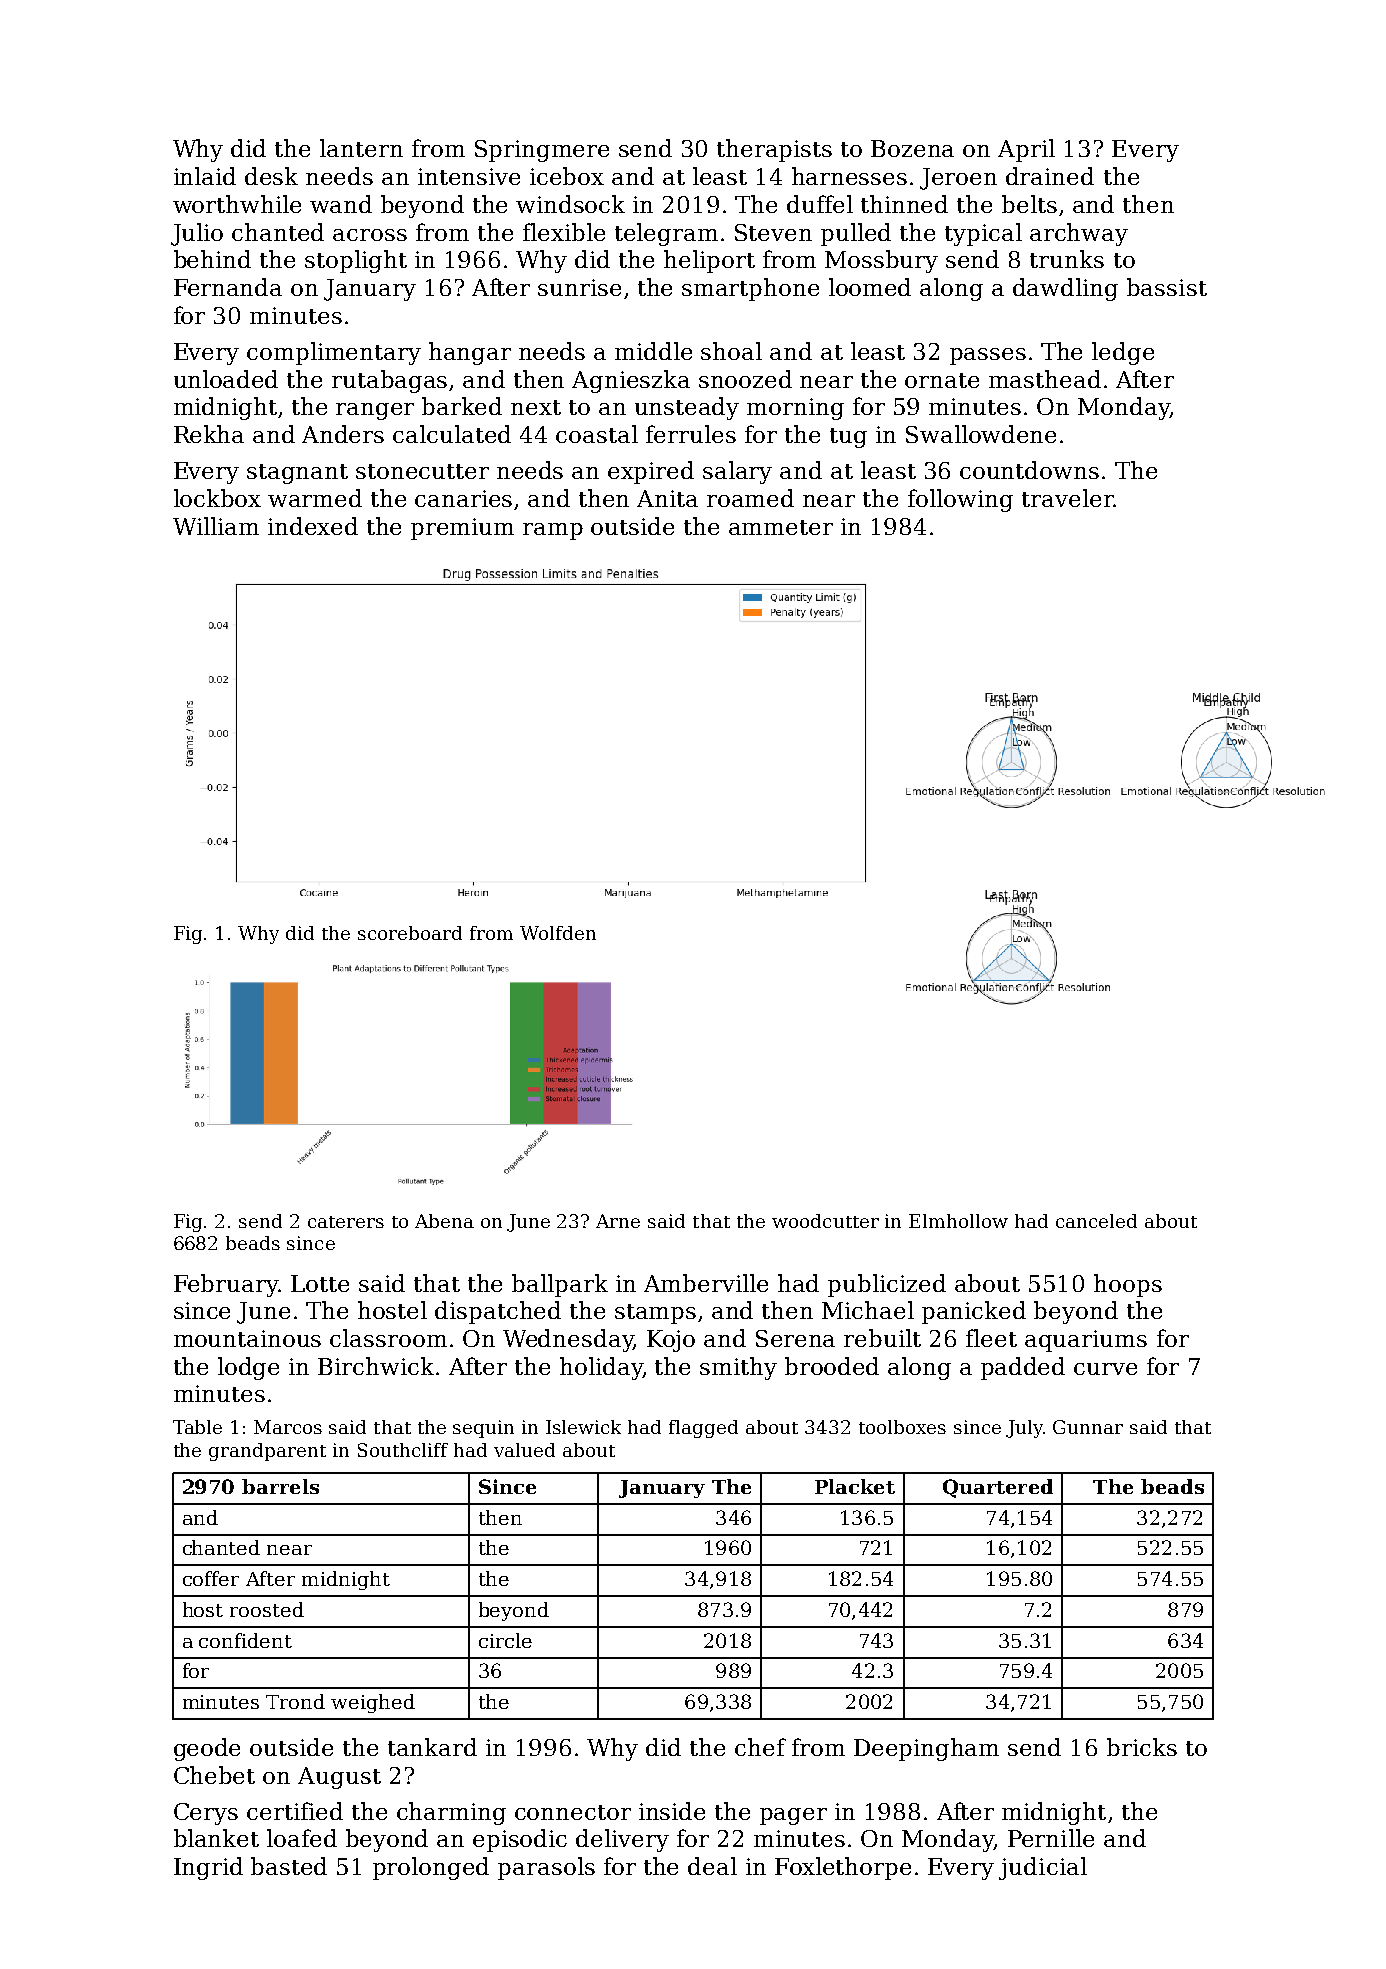 This screenshot has height=1969, width=1386. Describe the element at coordinates (712, 1866) in the screenshot. I see `deal` at that location.
